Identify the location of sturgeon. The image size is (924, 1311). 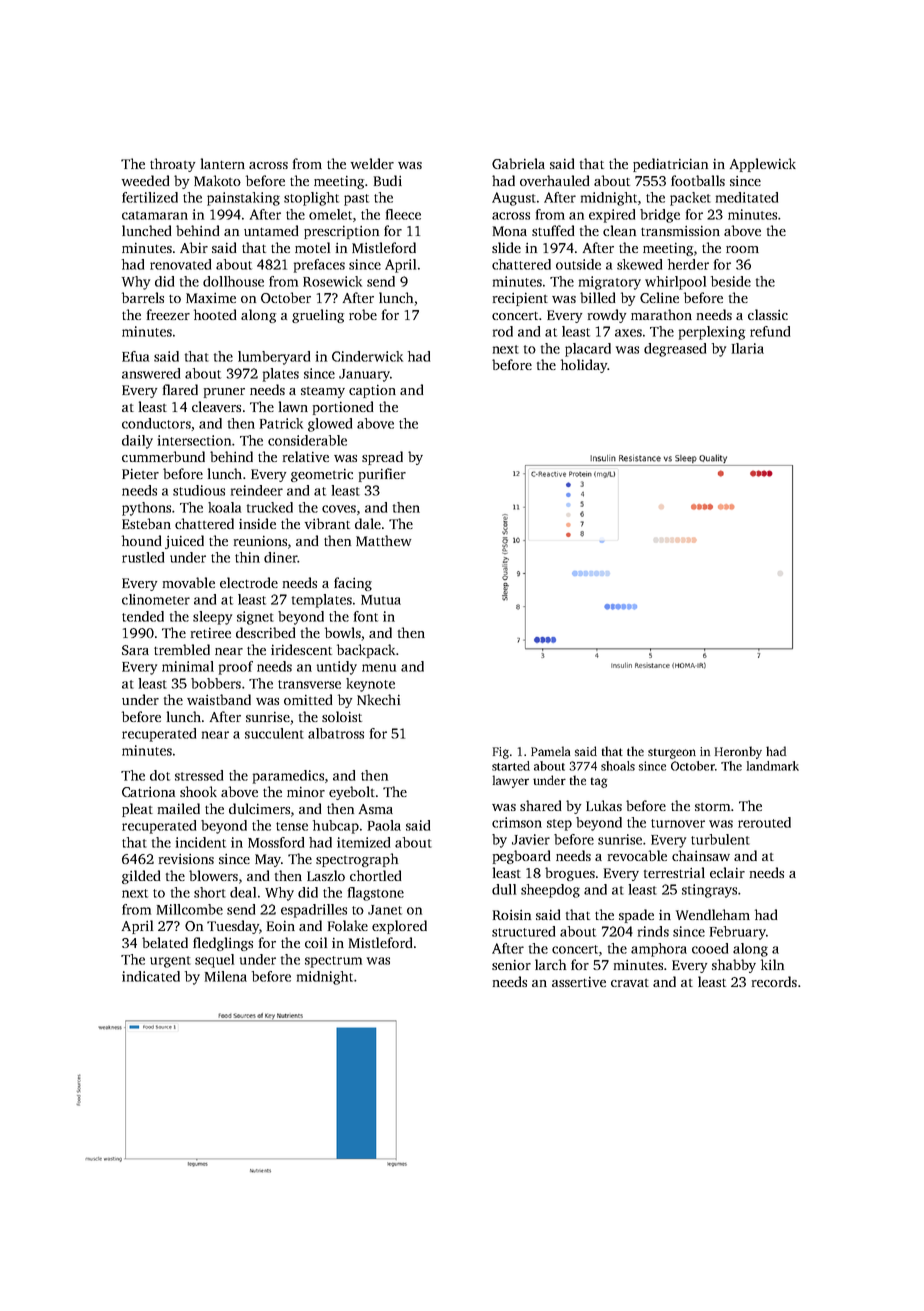
(672, 753).
